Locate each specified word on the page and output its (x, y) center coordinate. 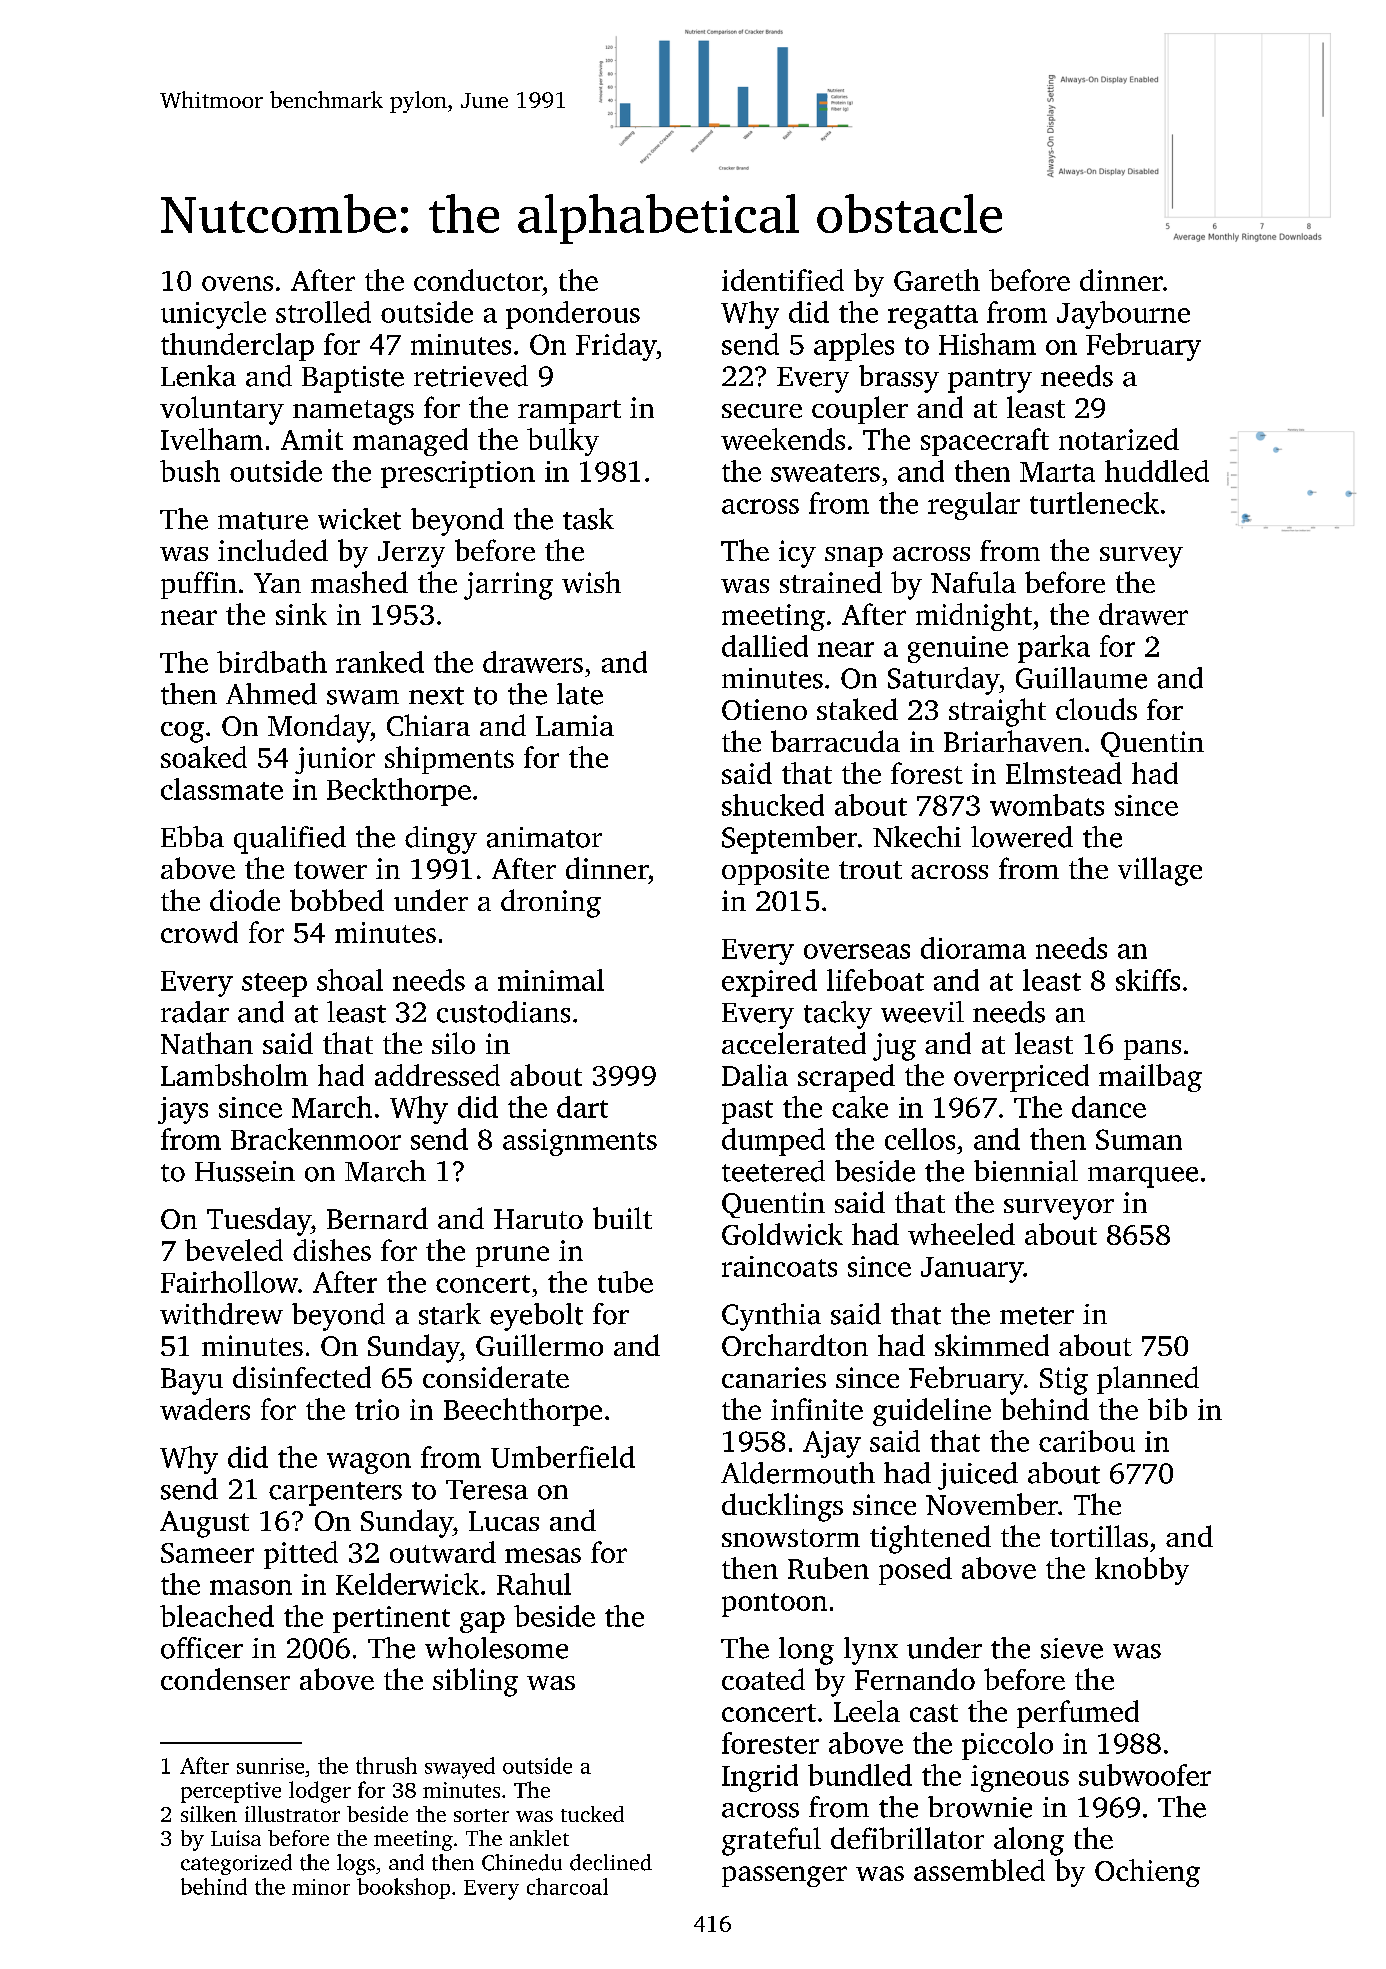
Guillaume (1081, 678)
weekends (783, 439)
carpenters (335, 1494)
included (273, 550)
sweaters (825, 473)
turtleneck (1094, 503)
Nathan (207, 1043)
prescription (458, 474)
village (1160, 871)
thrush (386, 1765)
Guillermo (539, 1345)
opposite (775, 871)
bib (1167, 1409)
